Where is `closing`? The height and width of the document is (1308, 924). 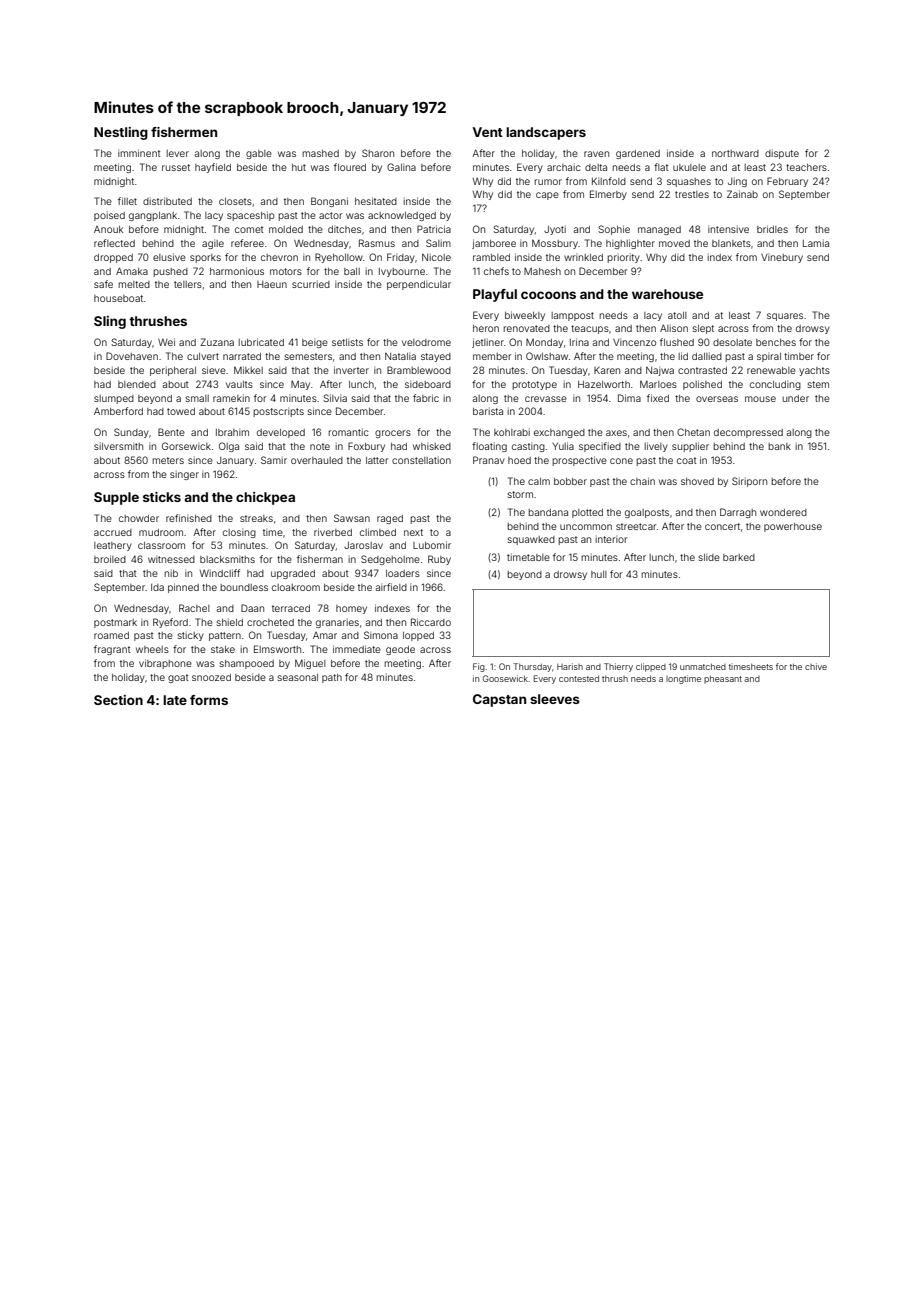 closing is located at coordinates (239, 533).
